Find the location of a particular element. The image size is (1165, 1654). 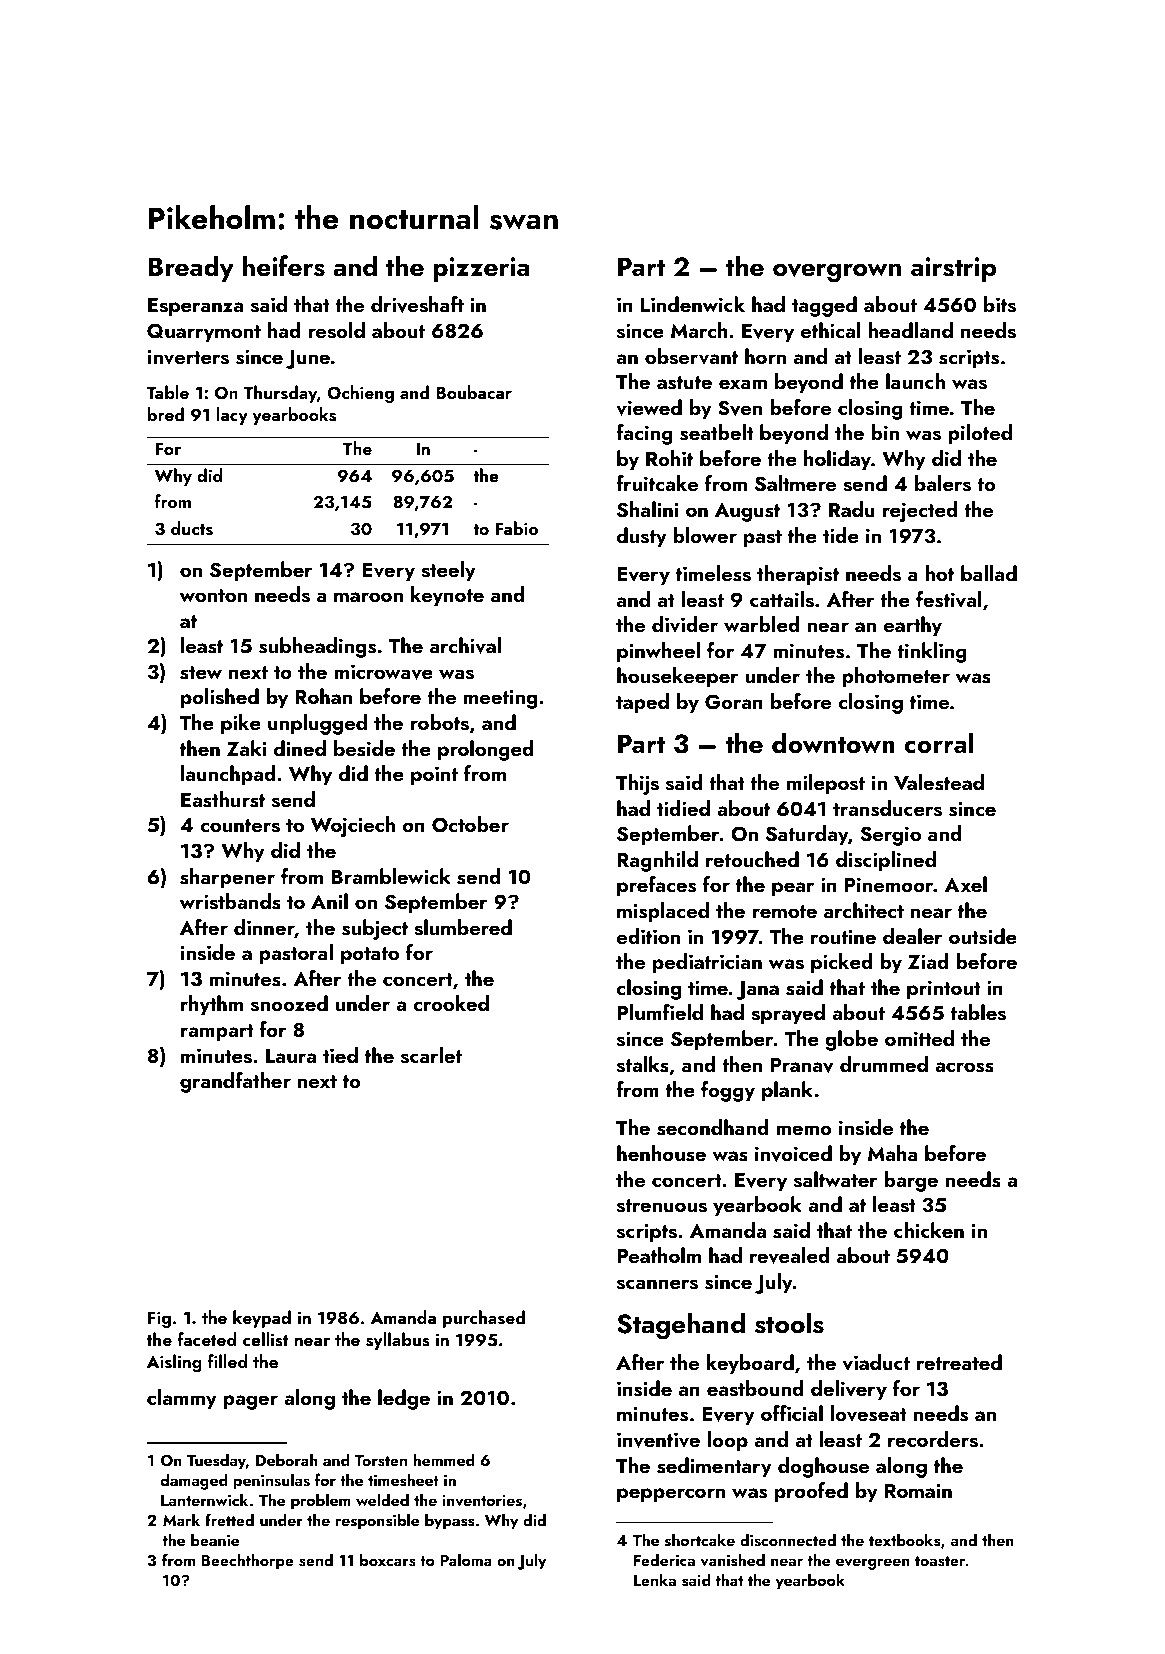

purchased is located at coordinates (484, 1319).
